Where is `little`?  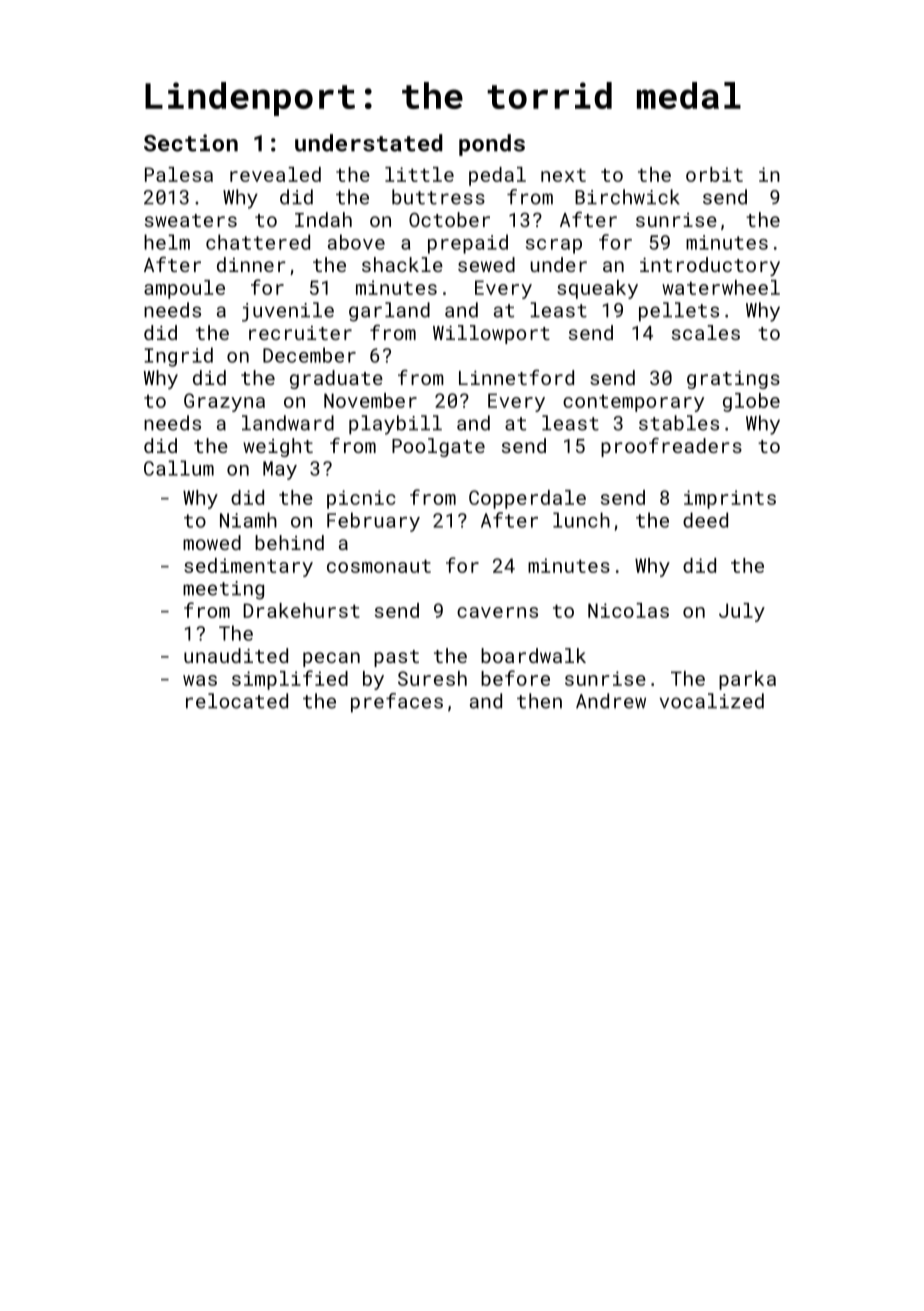
little is located at coordinates (419, 174).
